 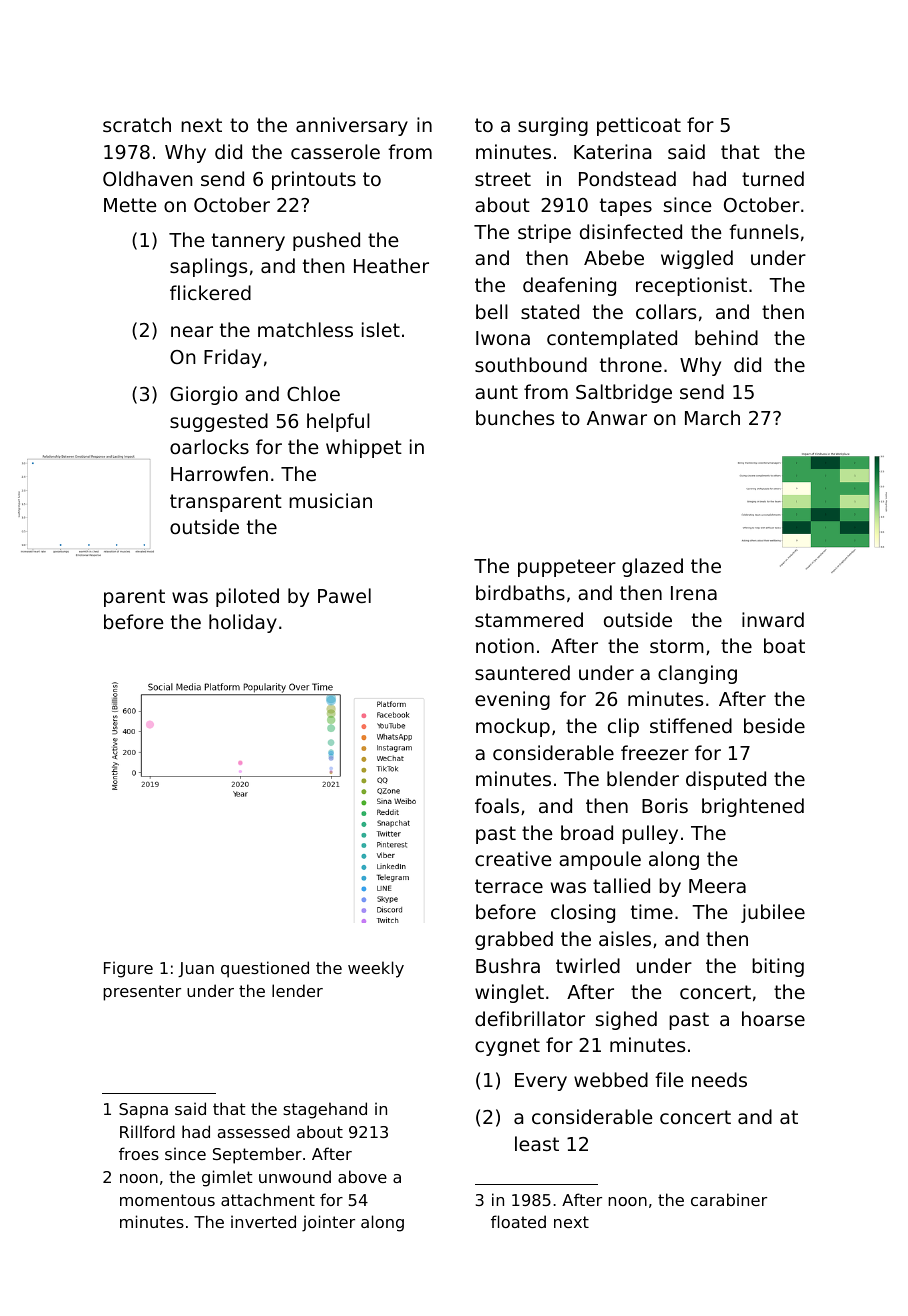 What do you see at coordinates (626, 1020) in the image?
I see `sighed` at bounding box center [626, 1020].
